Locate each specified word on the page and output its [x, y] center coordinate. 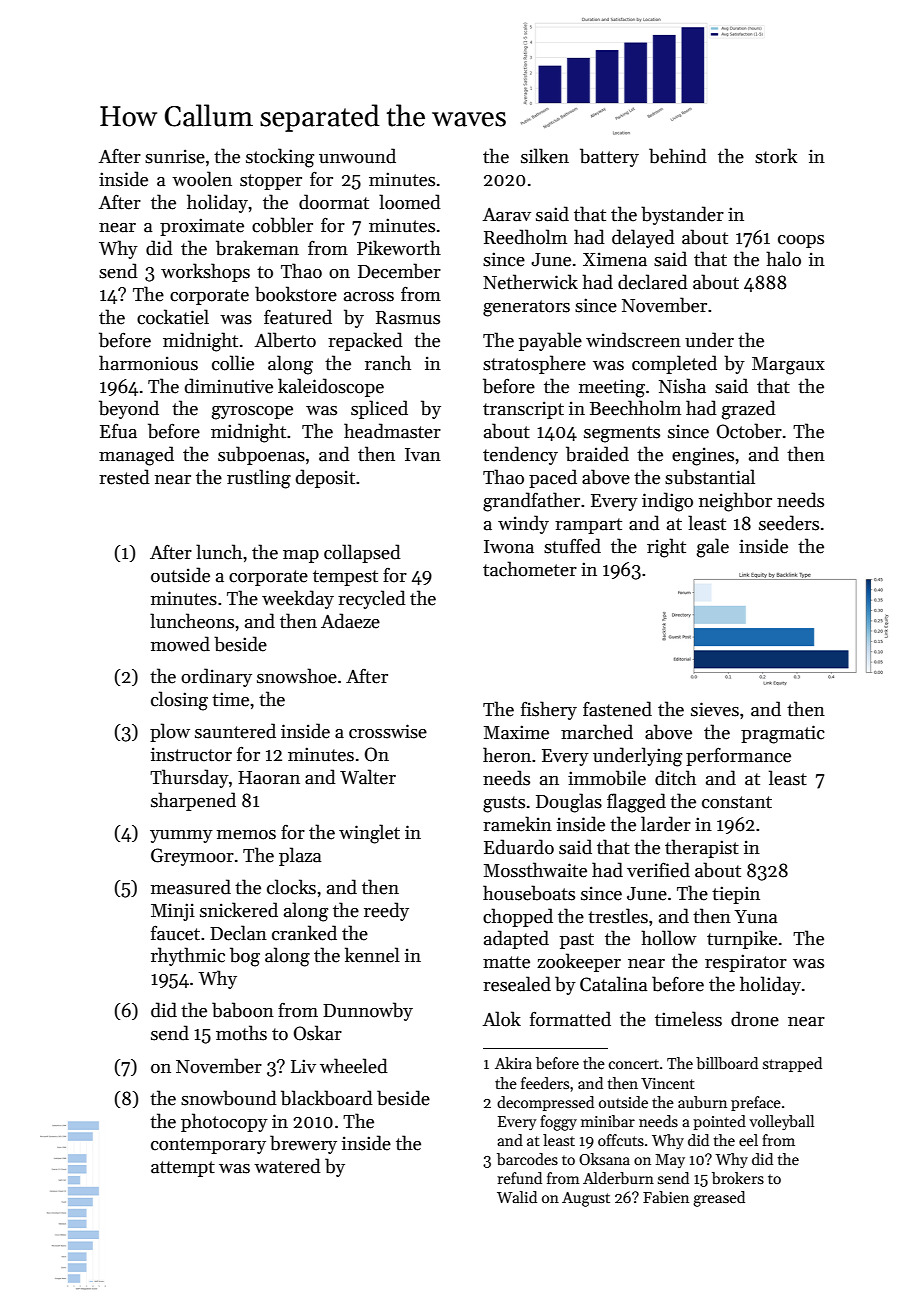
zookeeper [579, 962]
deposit [325, 478]
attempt [183, 1169]
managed [136, 456]
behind [678, 156]
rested [124, 477]
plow [170, 732]
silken [545, 156]
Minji [173, 912]
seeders [789, 523]
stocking [280, 158]
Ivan [423, 455]
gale [713, 548]
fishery [549, 710]
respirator [746, 963]
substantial [710, 477]
